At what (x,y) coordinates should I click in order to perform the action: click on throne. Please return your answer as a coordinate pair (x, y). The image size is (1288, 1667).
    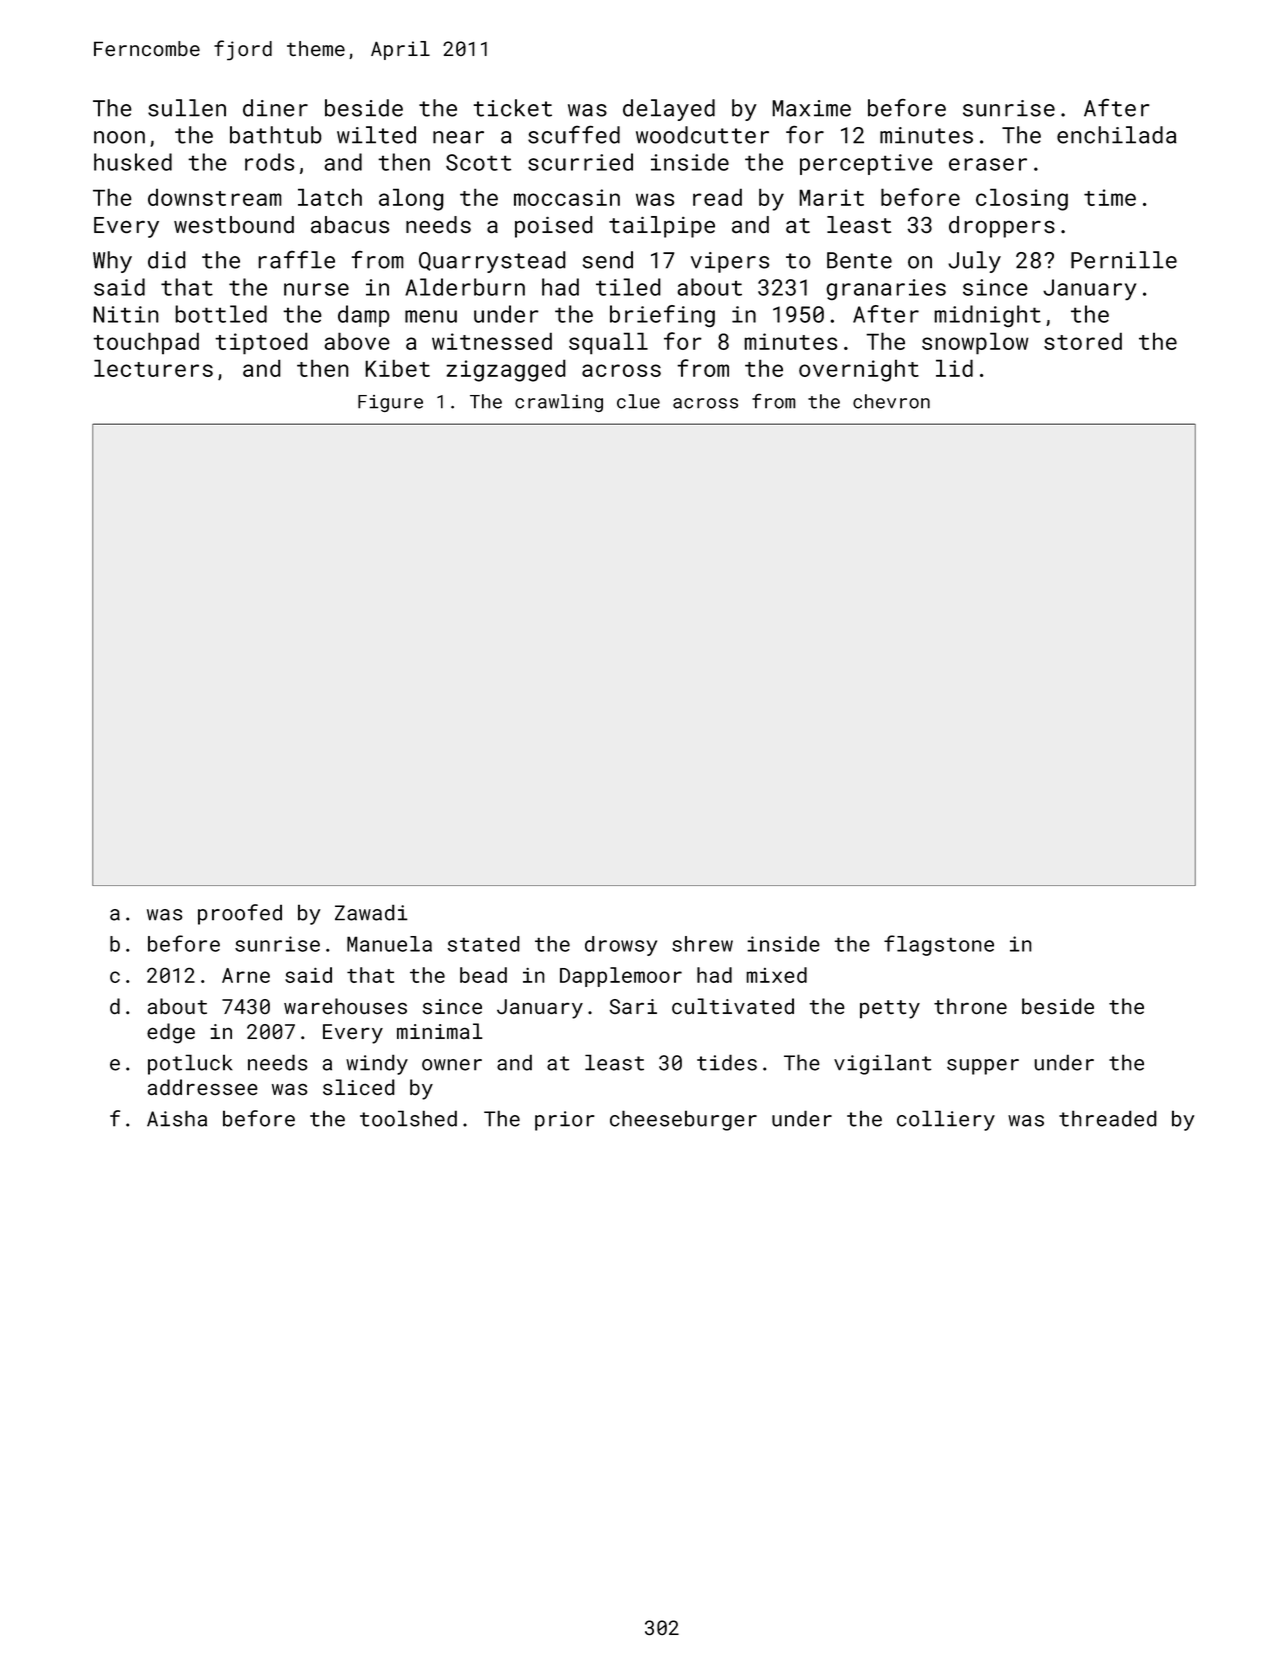
    Looking at the image, I should click on (970, 1006).
